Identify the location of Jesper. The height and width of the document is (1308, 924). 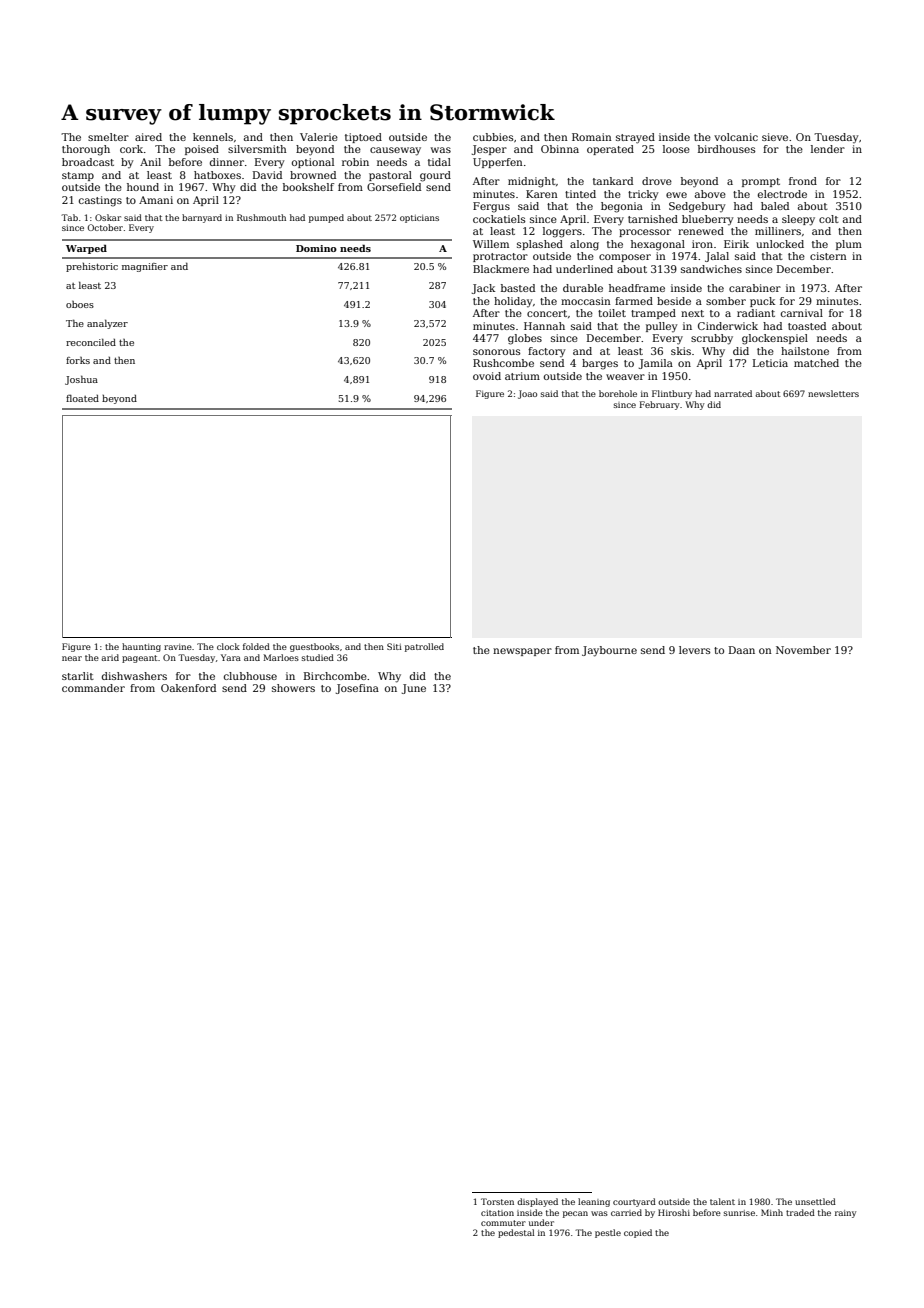
(489, 150).
